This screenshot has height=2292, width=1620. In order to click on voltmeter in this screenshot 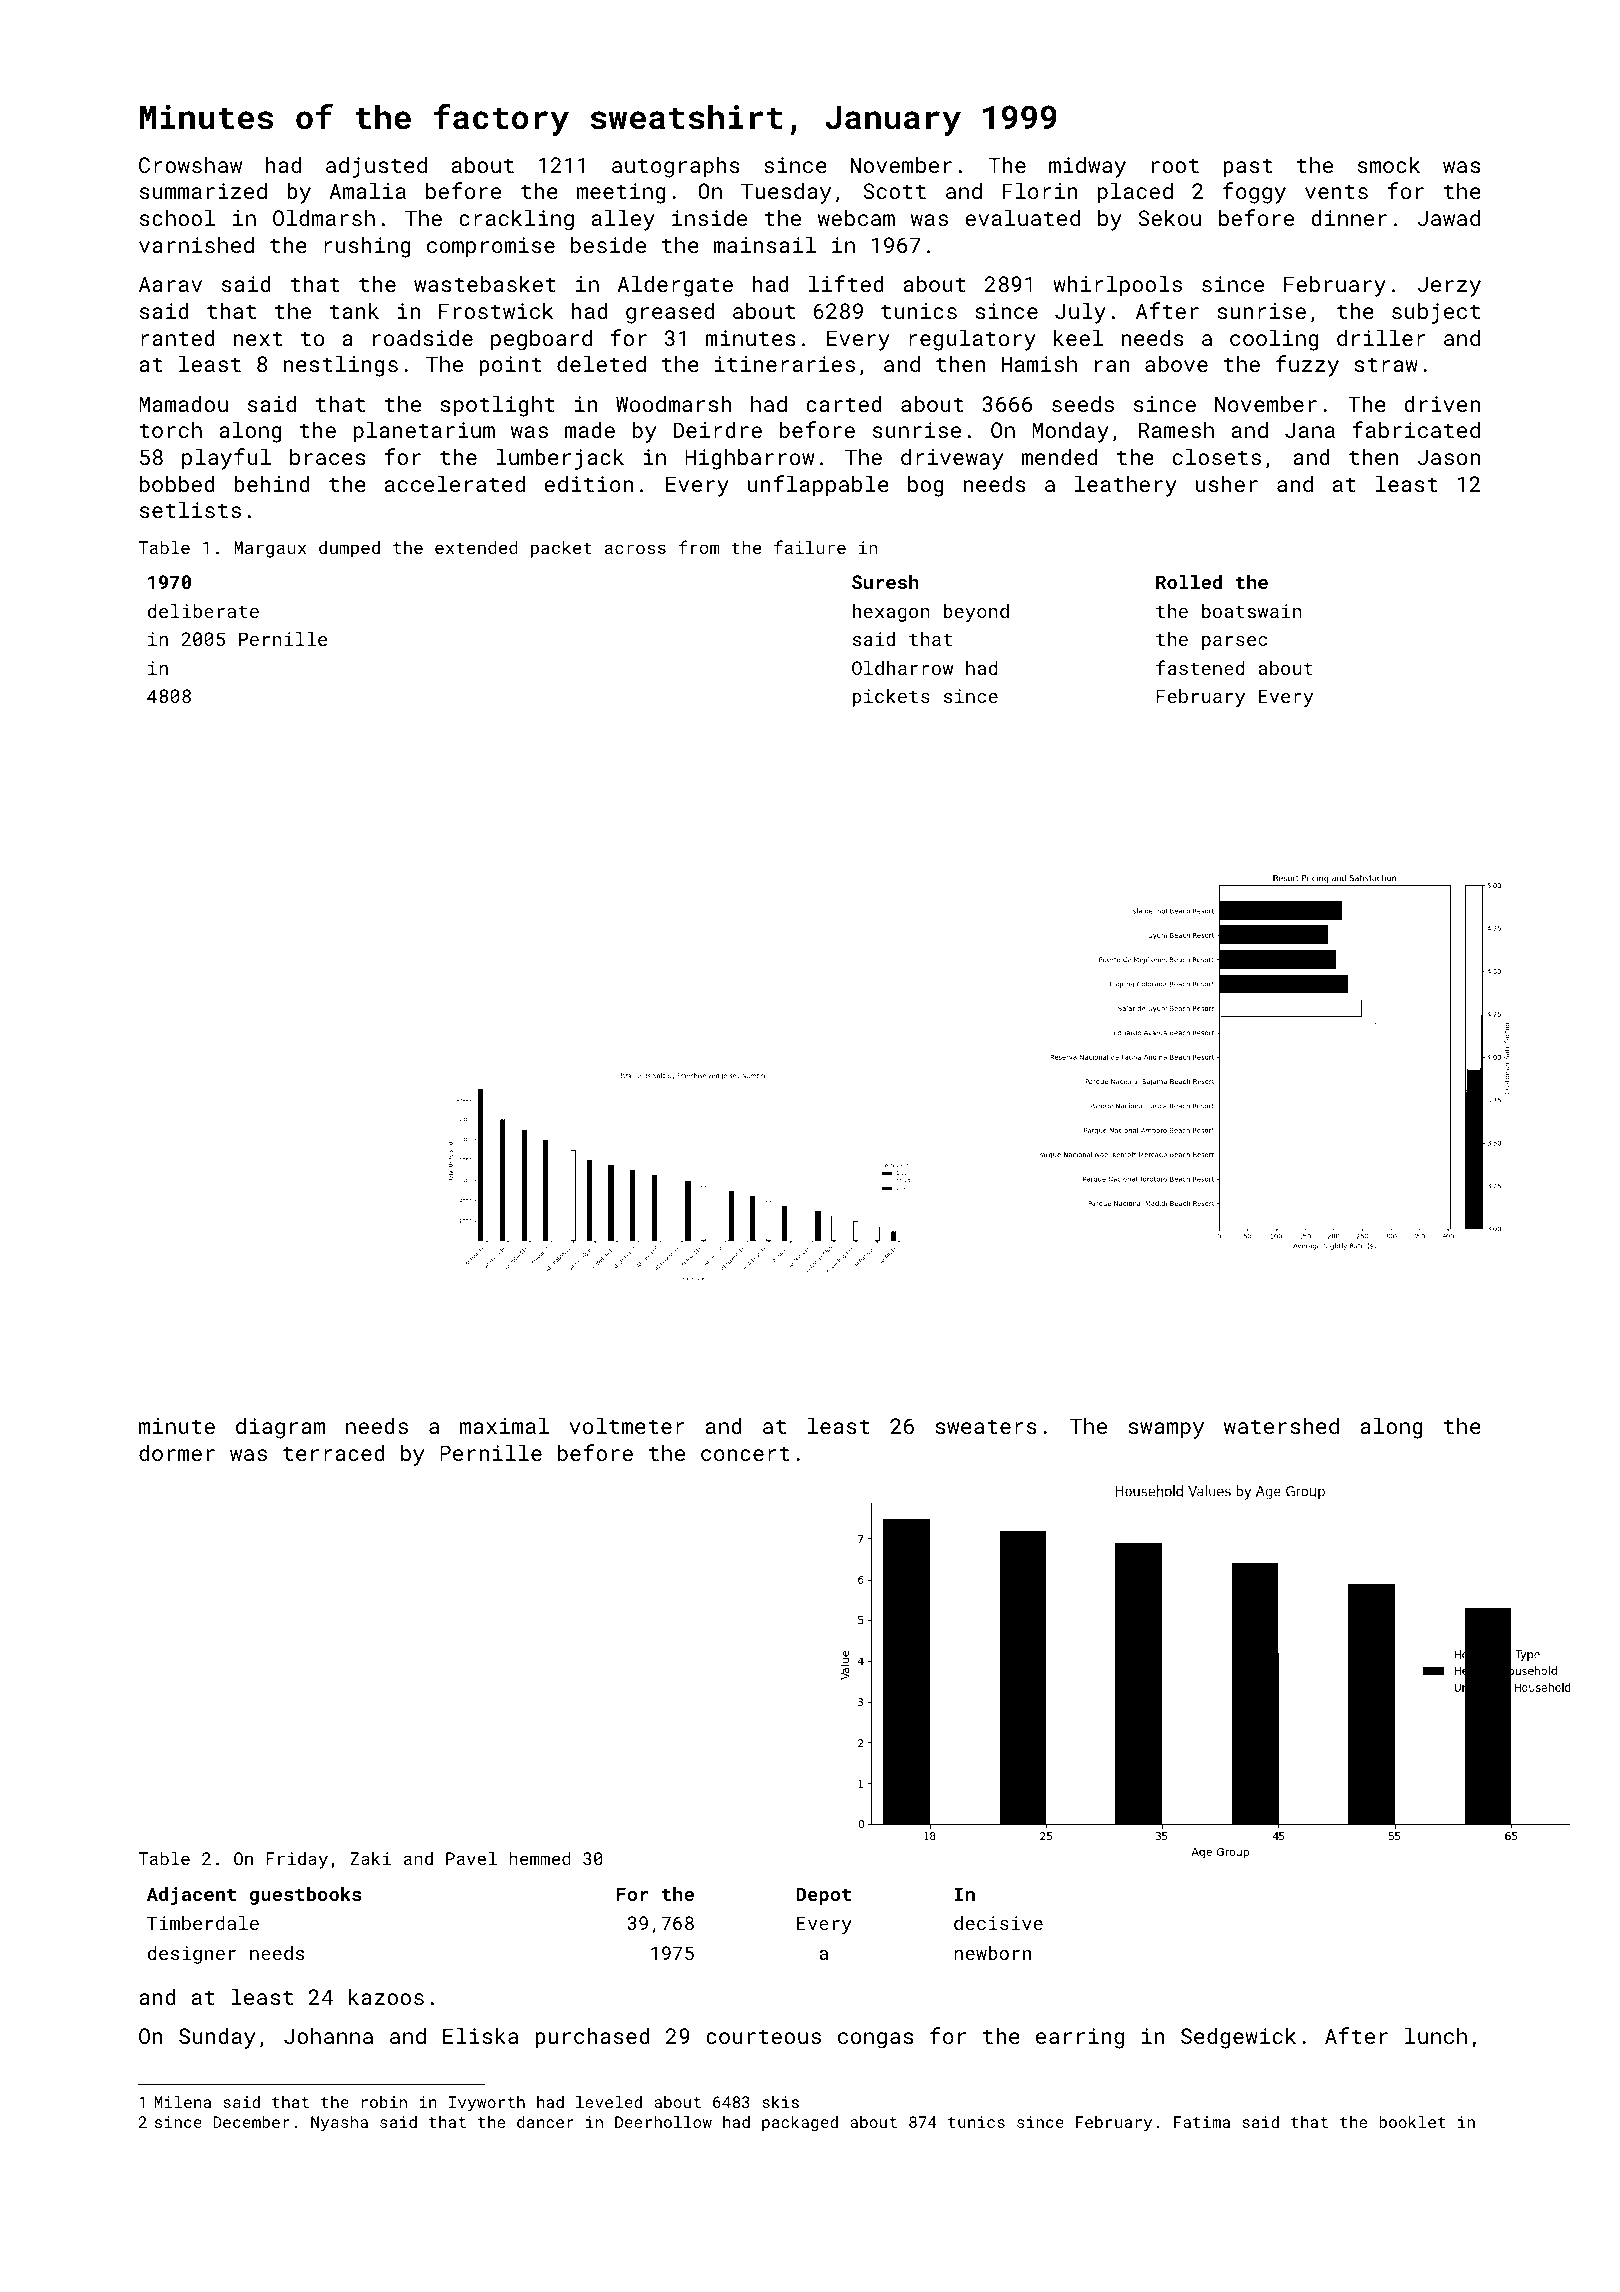, I will do `click(627, 1425)`.
